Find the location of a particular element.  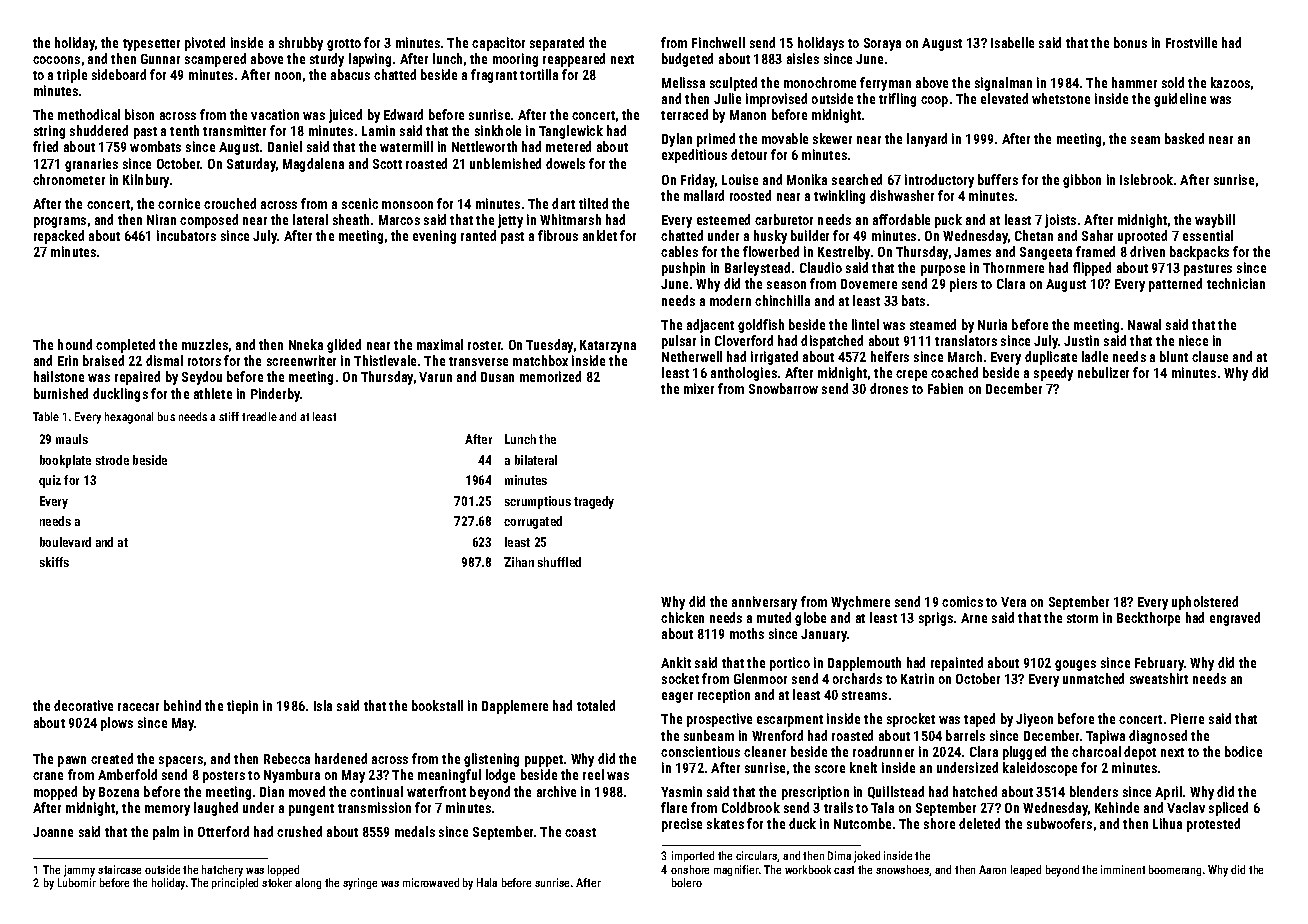

braised is located at coordinates (103, 360).
